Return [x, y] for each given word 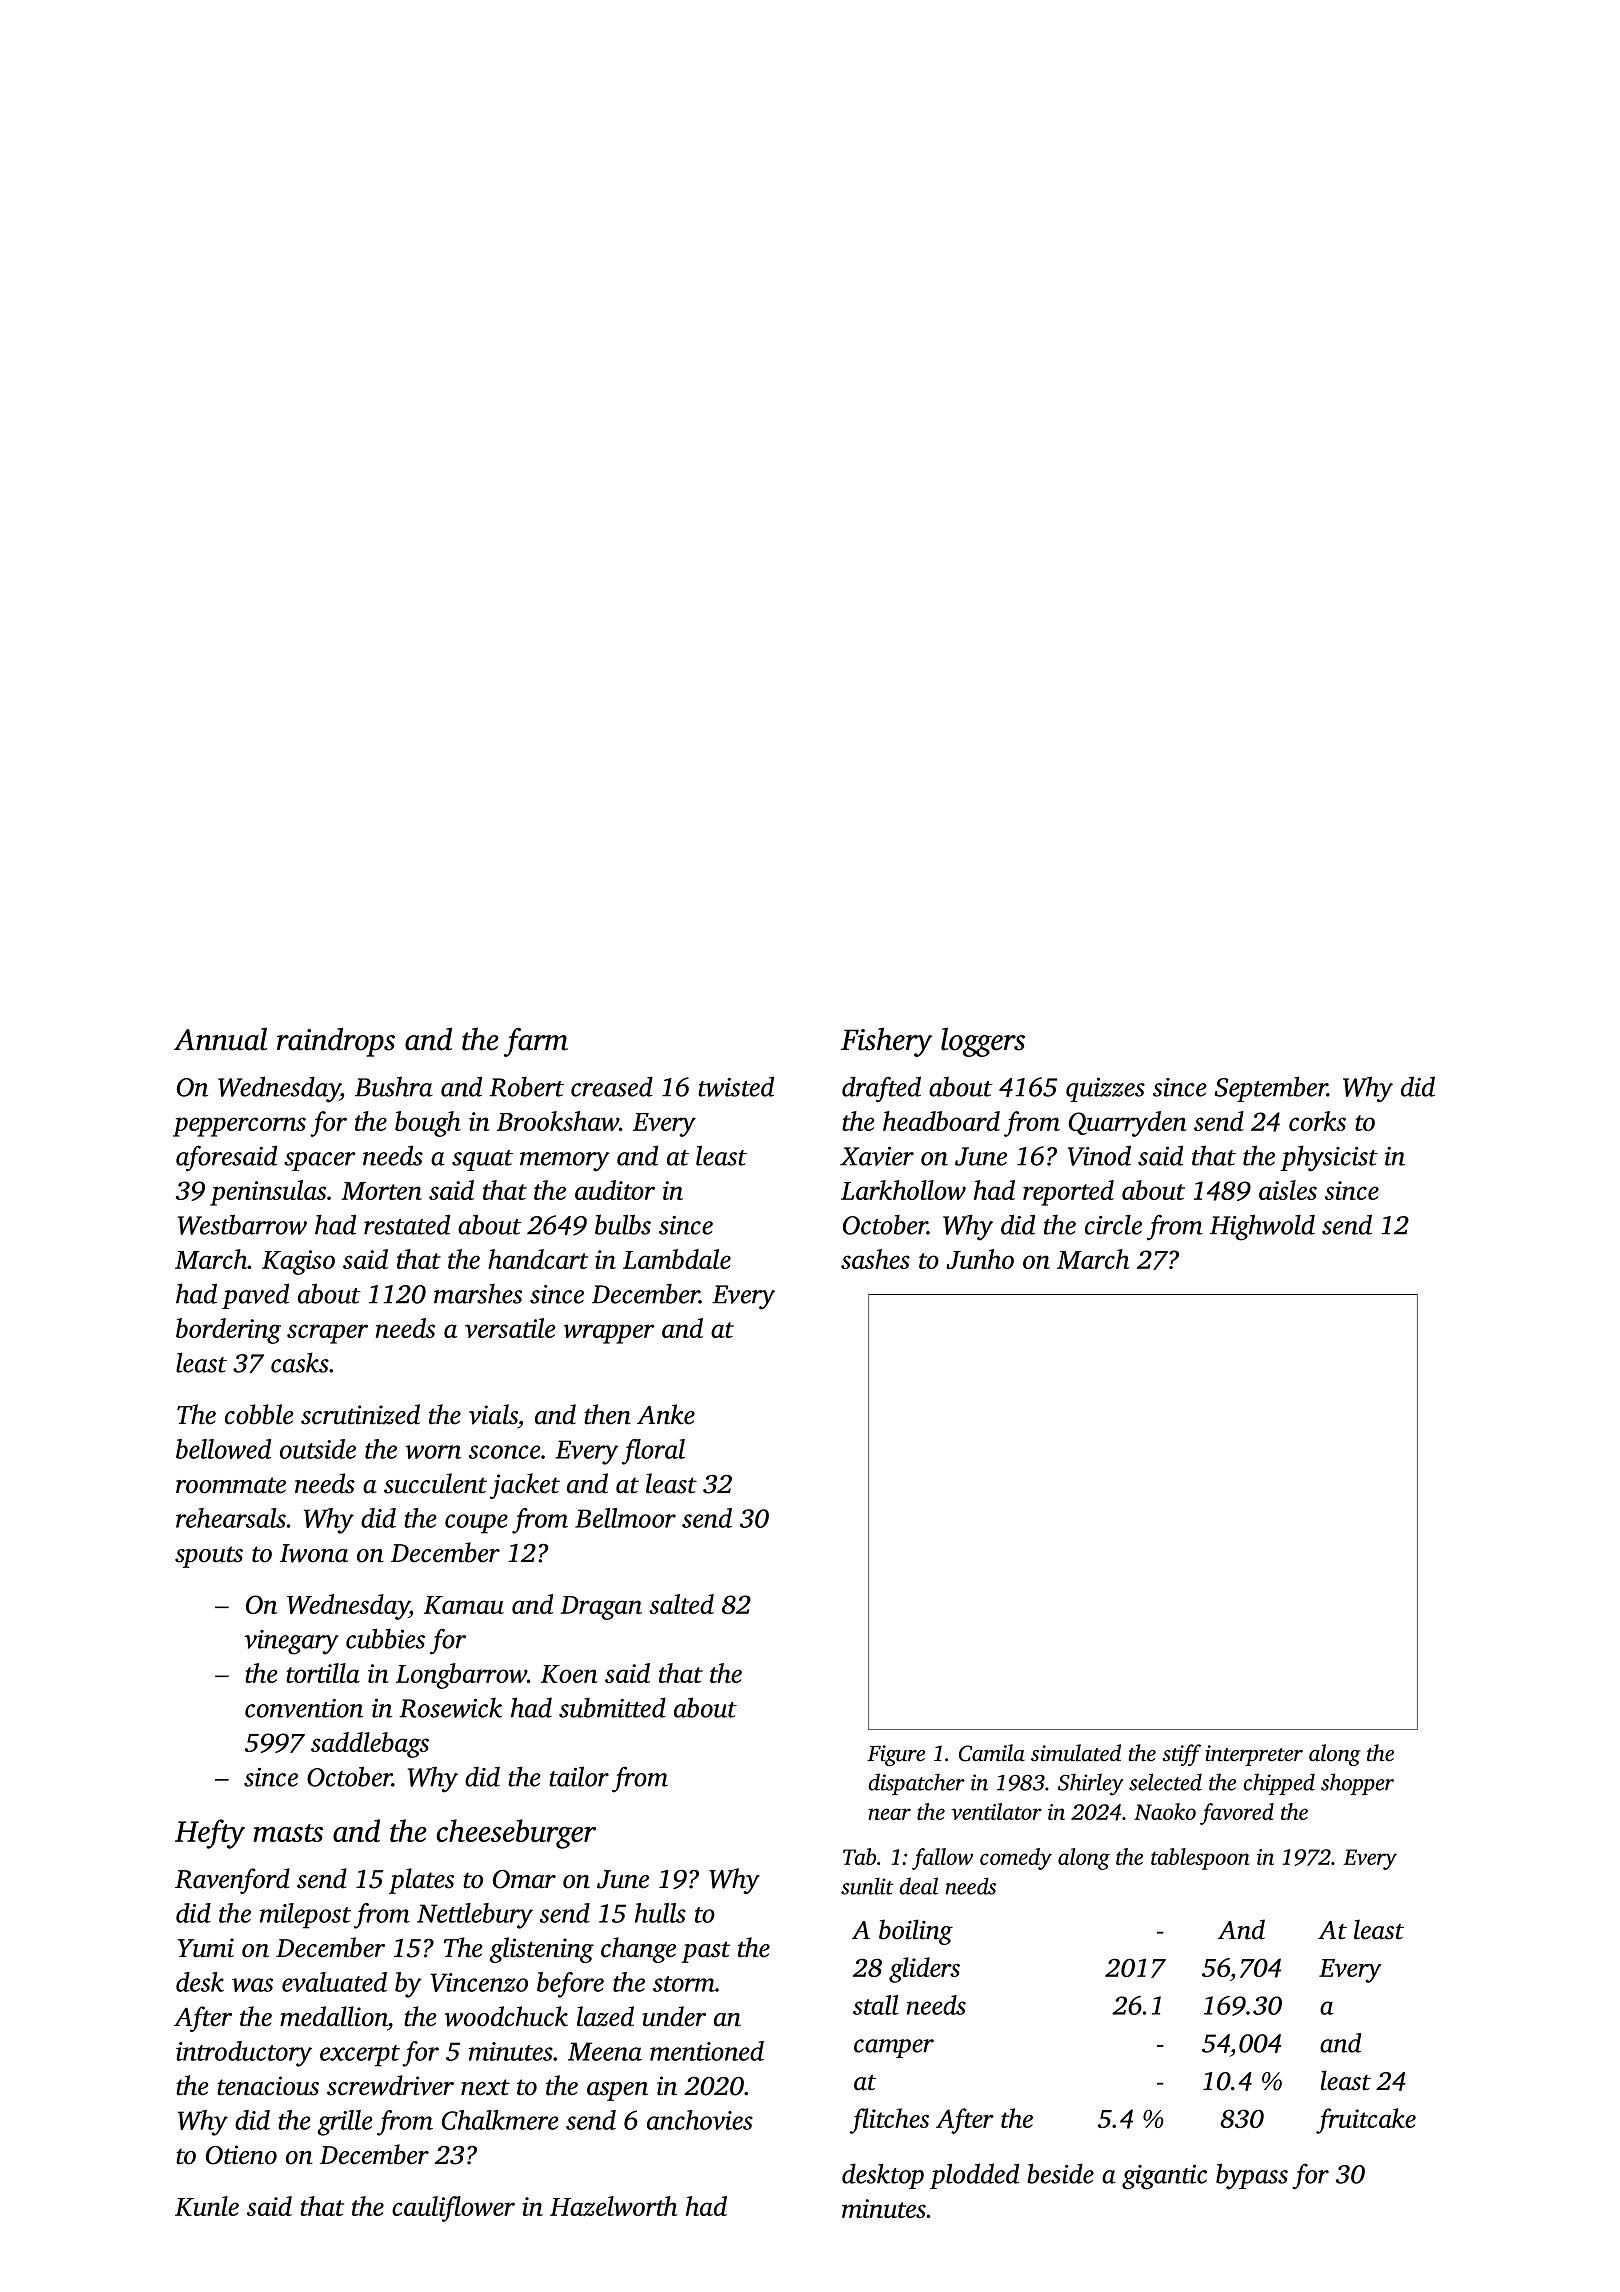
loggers [983, 1042]
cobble [259, 1414]
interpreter [1254, 1755]
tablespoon [1200, 1859]
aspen [617, 2091]
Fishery [886, 1042]
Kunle [207, 2206]
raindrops [336, 1042]
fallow [942, 1859]
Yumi [206, 1948]
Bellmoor [625, 1518]
